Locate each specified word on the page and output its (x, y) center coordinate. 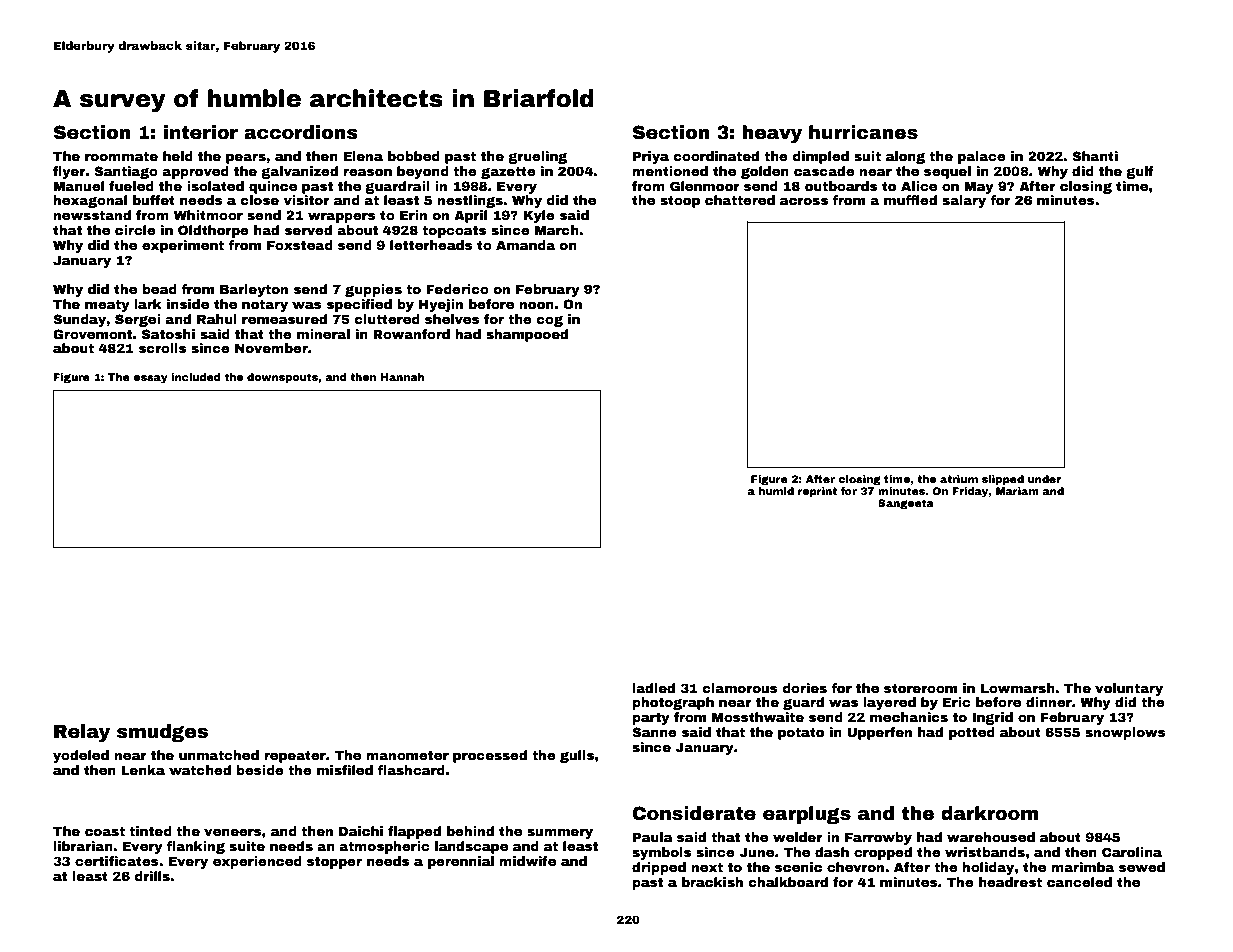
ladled (653, 688)
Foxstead (300, 245)
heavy (772, 134)
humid (776, 491)
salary (964, 201)
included (196, 377)
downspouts (282, 378)
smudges (162, 733)
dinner (1049, 702)
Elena (363, 156)
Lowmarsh (1018, 688)
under (1044, 479)
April (470, 216)
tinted (150, 831)
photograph (673, 703)
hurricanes (863, 132)
